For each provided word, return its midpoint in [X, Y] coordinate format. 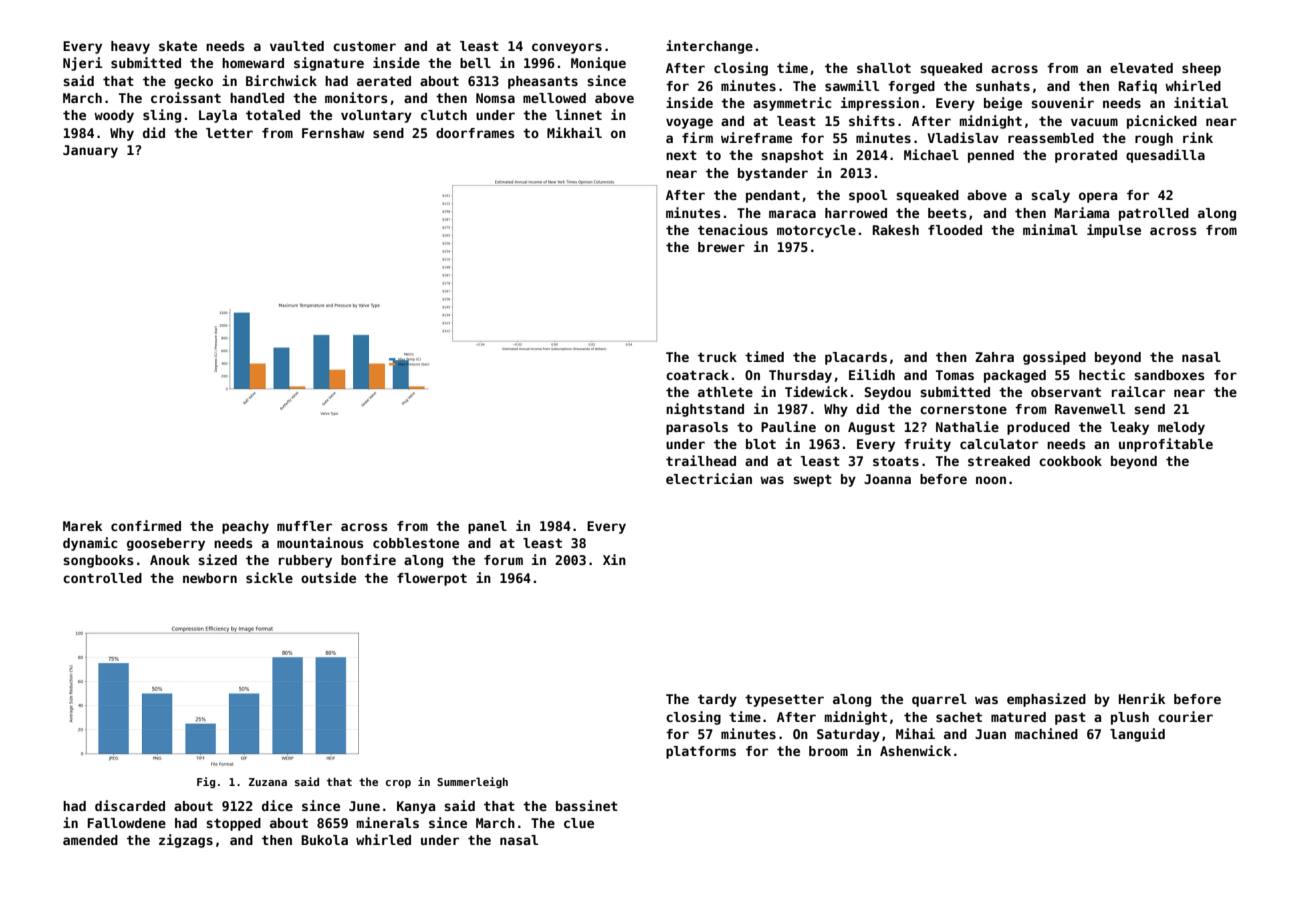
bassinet [587, 805]
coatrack [697, 375]
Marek [82, 526]
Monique [598, 64]
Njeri [83, 64]
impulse [1114, 231]
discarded [130, 805]
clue [579, 823]
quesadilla [1165, 156]
